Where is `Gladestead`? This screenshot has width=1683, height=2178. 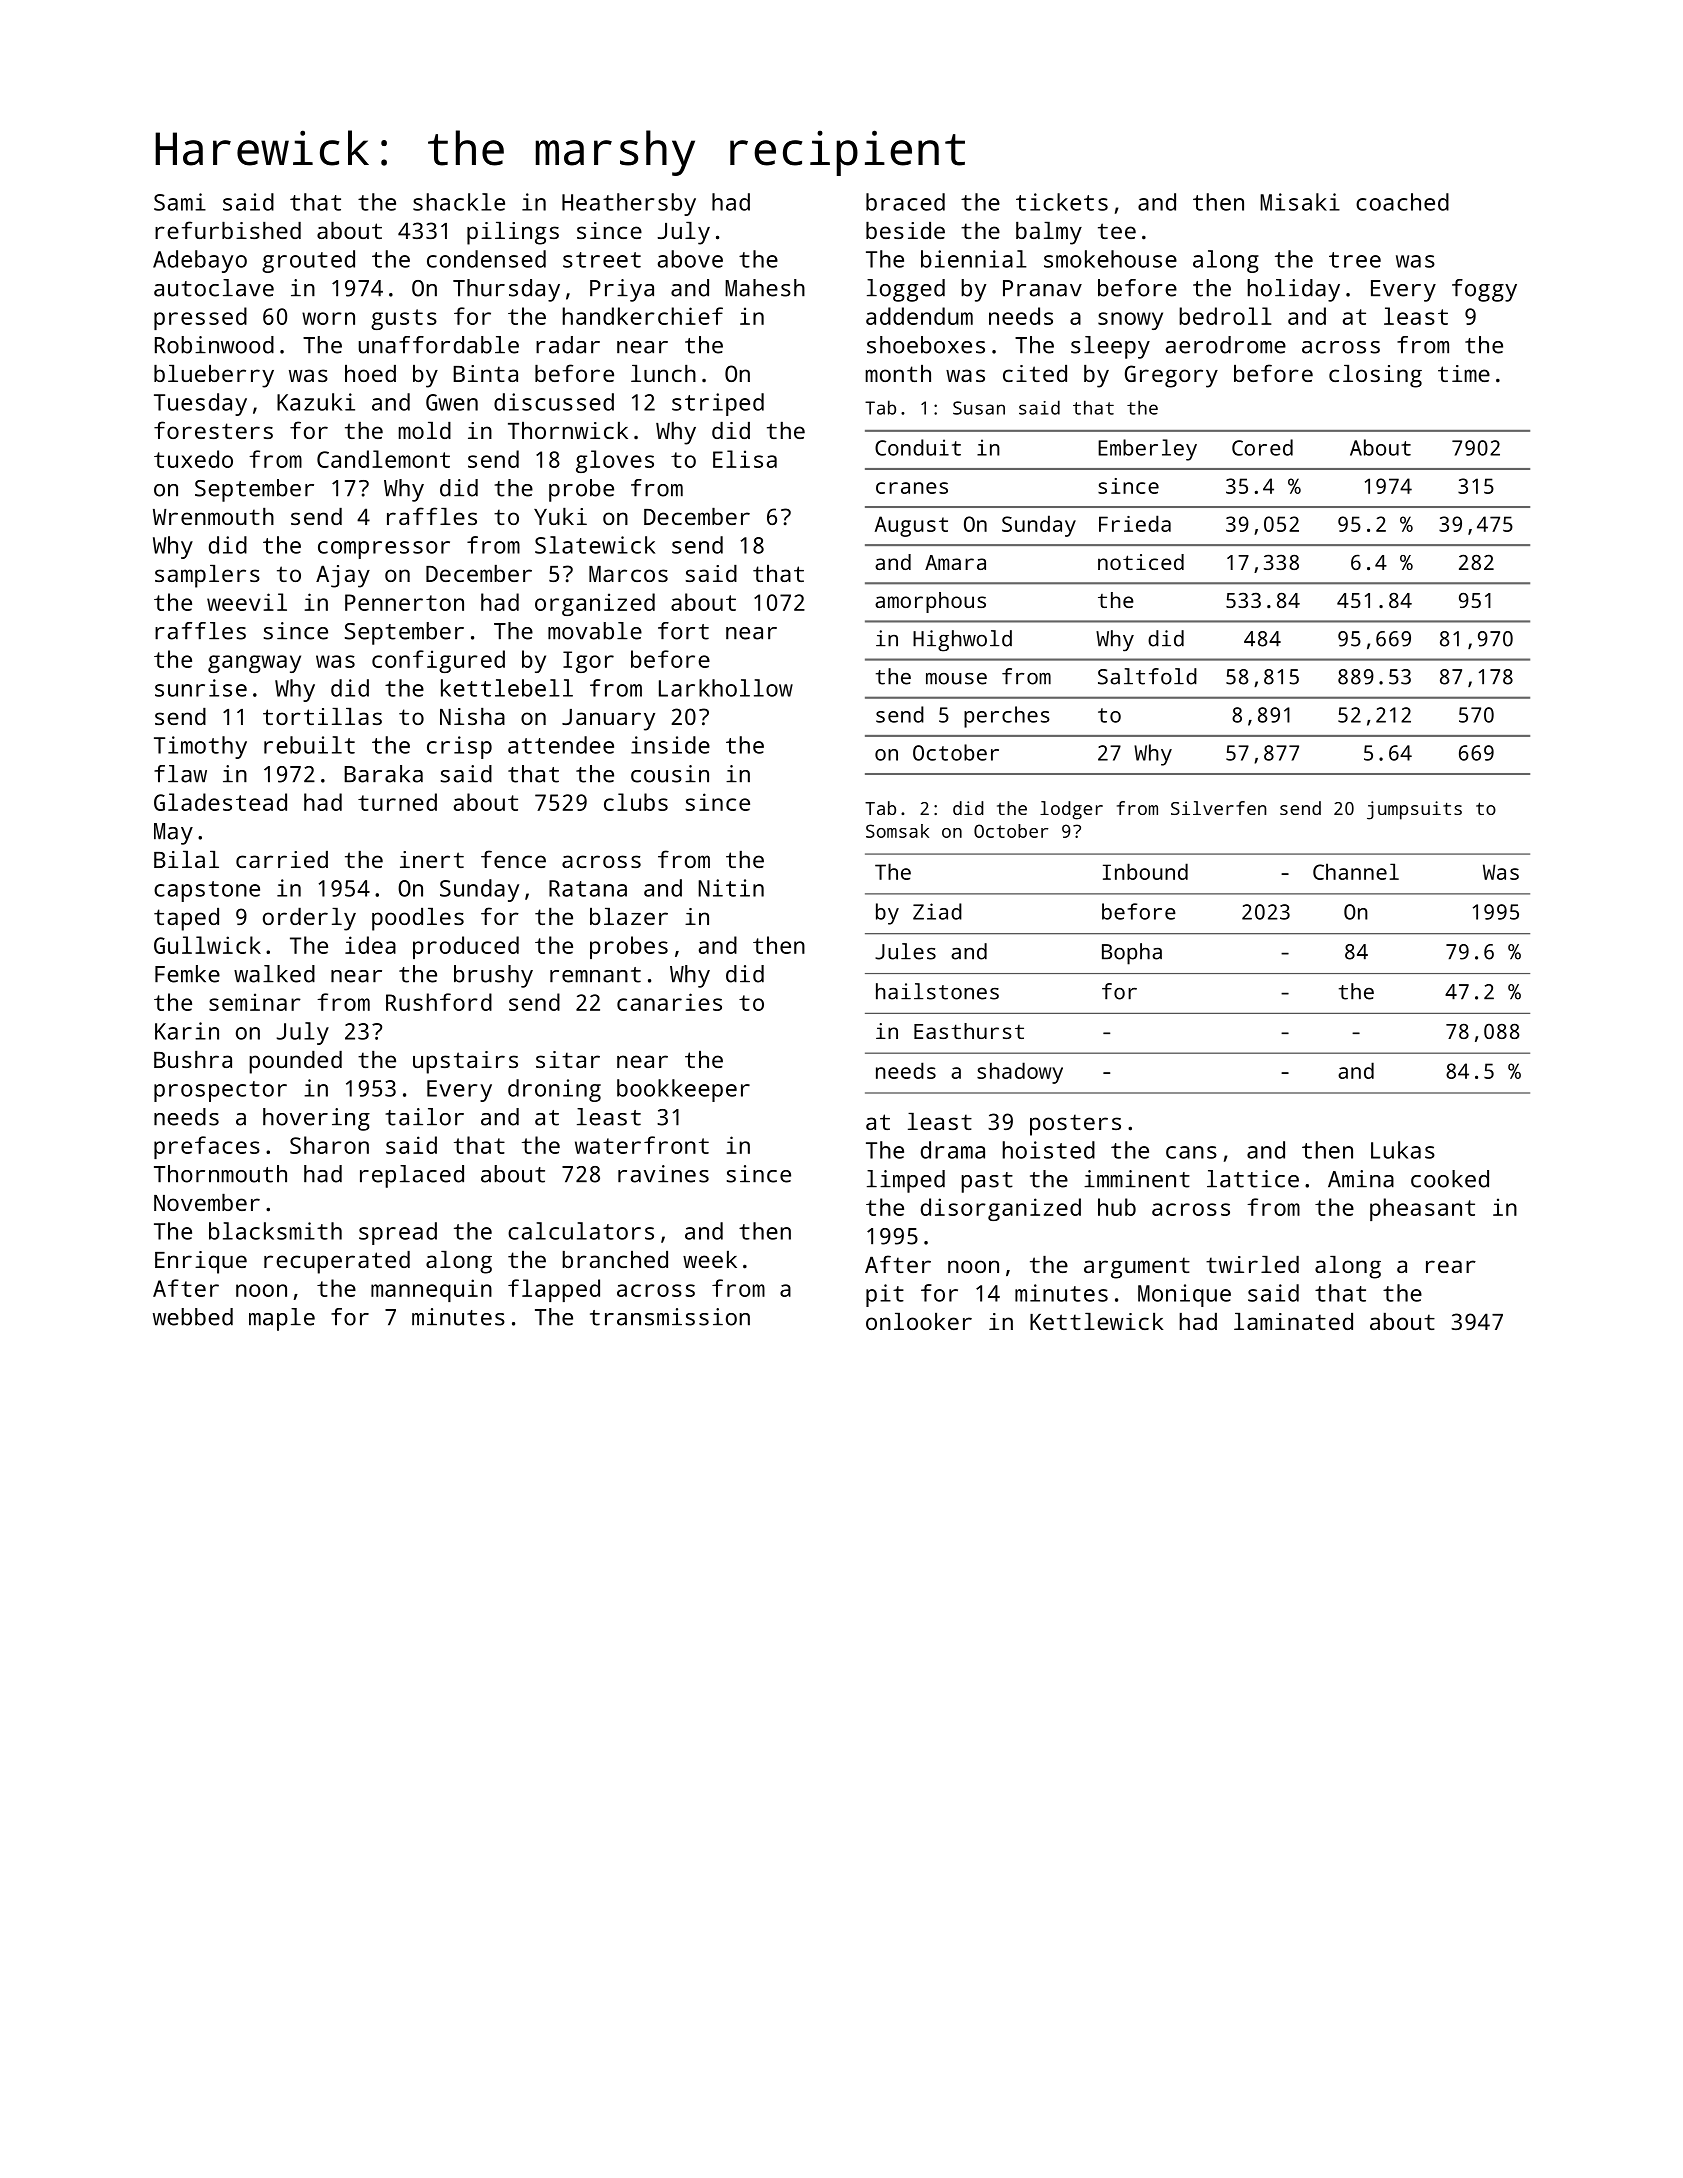
Gladestead is located at coordinates (220, 802).
